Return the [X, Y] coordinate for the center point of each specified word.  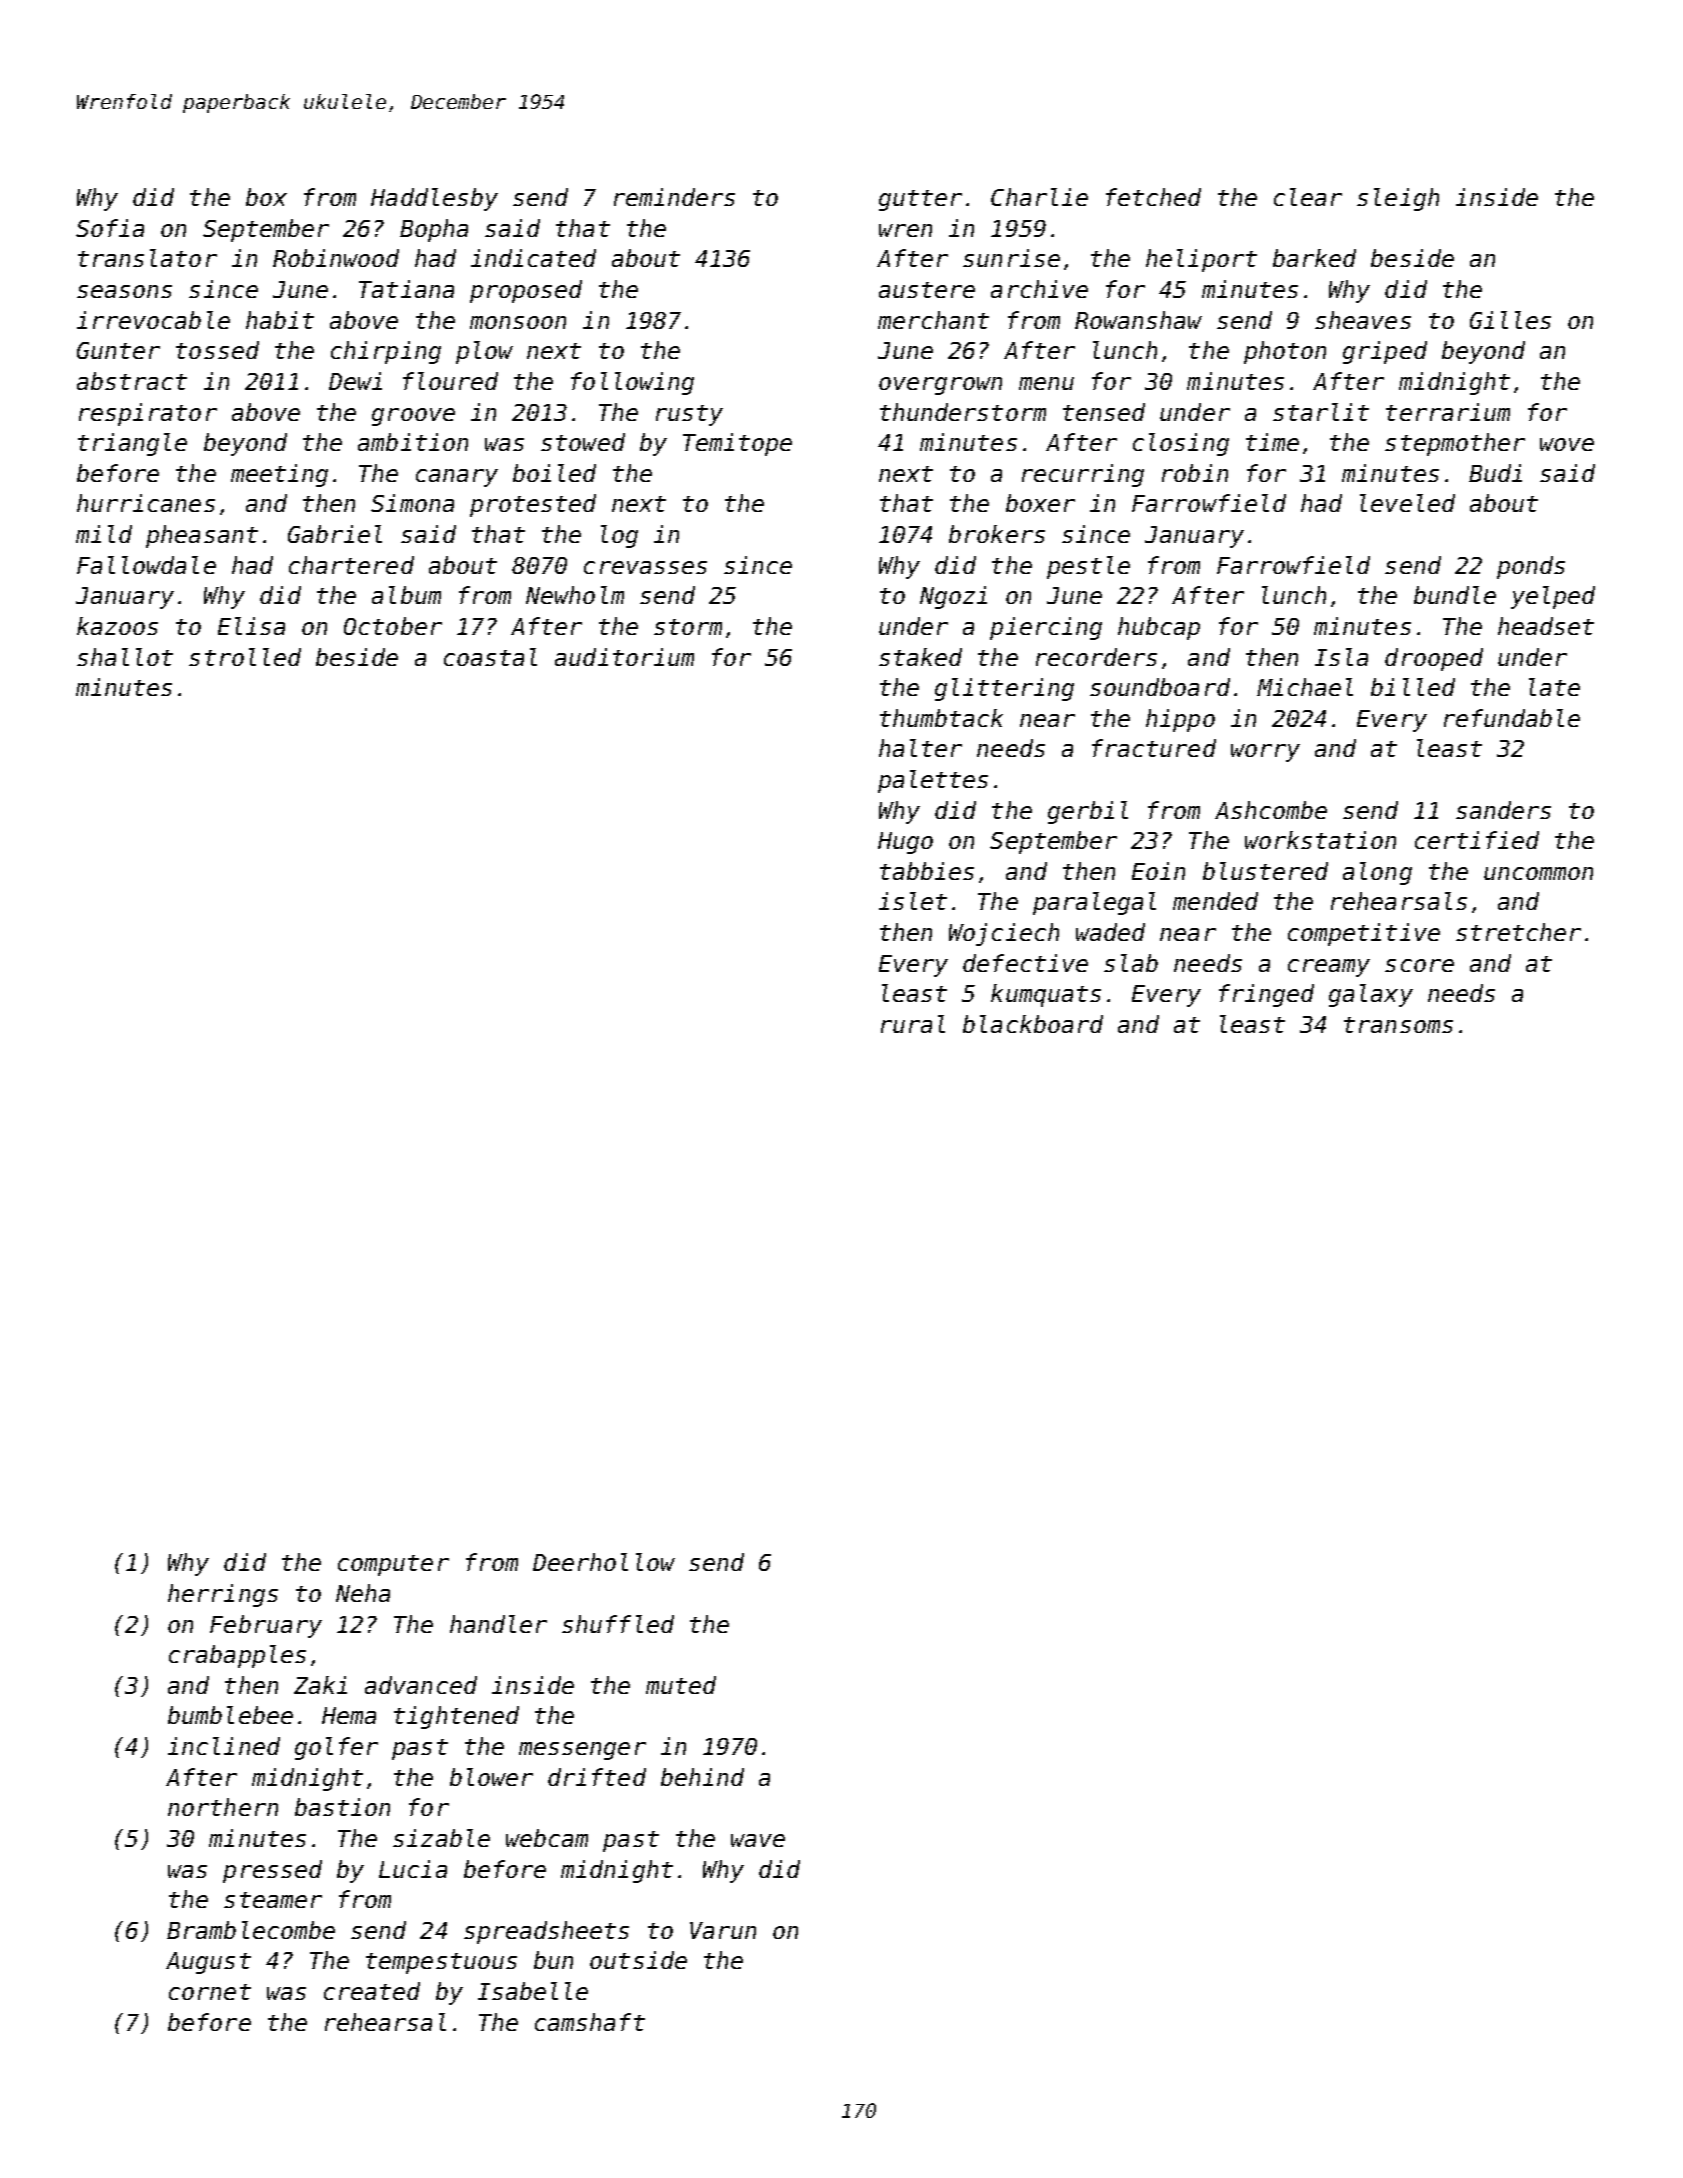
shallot [125, 657]
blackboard [1033, 1024]
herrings [223, 1595]
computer [393, 1565]
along [1377, 873]
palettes [933, 781]
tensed [1104, 412]
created [372, 1991]
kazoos [117, 626]
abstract [132, 381]
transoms [1398, 1025]
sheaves [1363, 320]
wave [758, 1840]
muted [681, 1685]
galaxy [1371, 995]
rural [913, 1024]
